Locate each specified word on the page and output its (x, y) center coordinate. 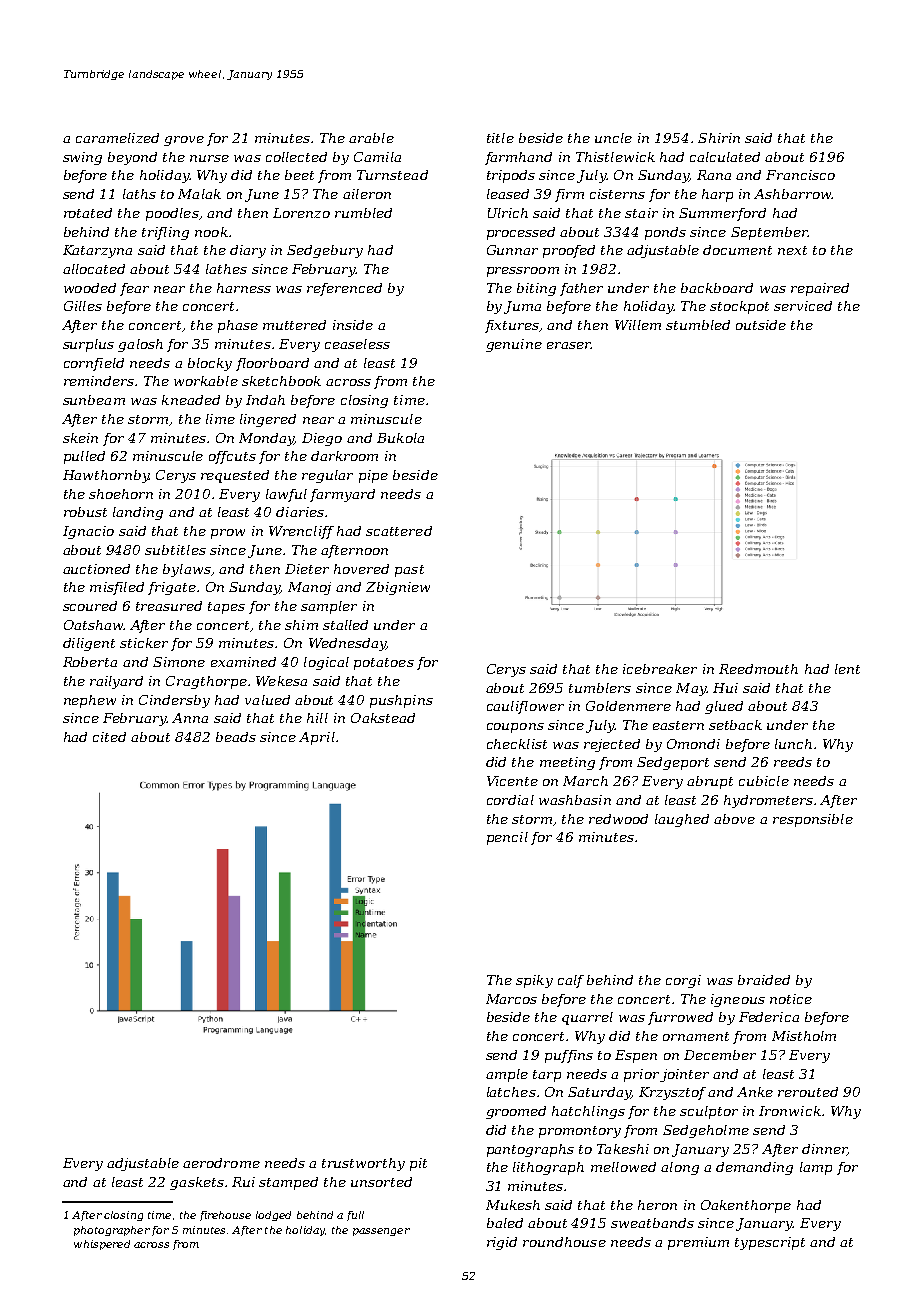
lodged (273, 1216)
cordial (510, 800)
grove (184, 141)
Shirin (719, 138)
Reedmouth (758, 669)
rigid (502, 1243)
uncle (613, 138)
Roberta (90, 662)
